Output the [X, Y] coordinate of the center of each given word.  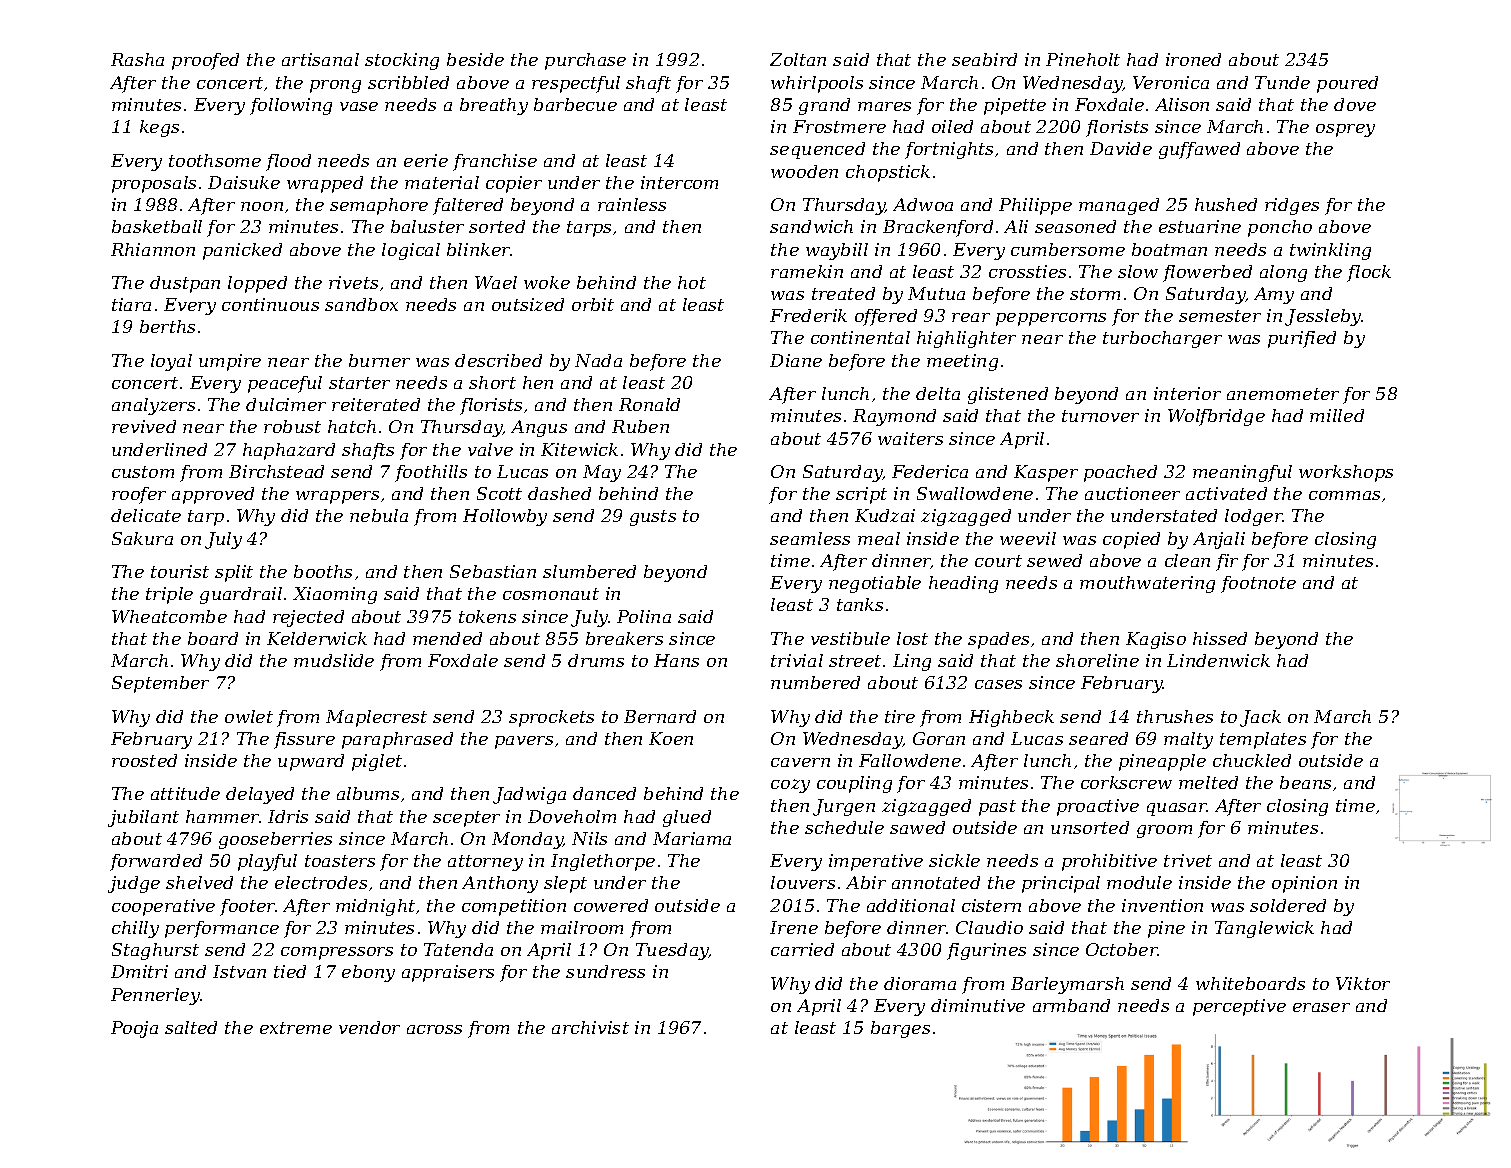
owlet [249, 716]
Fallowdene [910, 760]
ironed [1193, 59]
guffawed [1199, 150]
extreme [296, 1028]
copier [514, 184]
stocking [402, 61]
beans [1305, 782]
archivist [590, 1027]
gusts [653, 518]
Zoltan [798, 59]
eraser [1321, 1007]
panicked [242, 251]
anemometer [1283, 394]
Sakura [142, 538]
